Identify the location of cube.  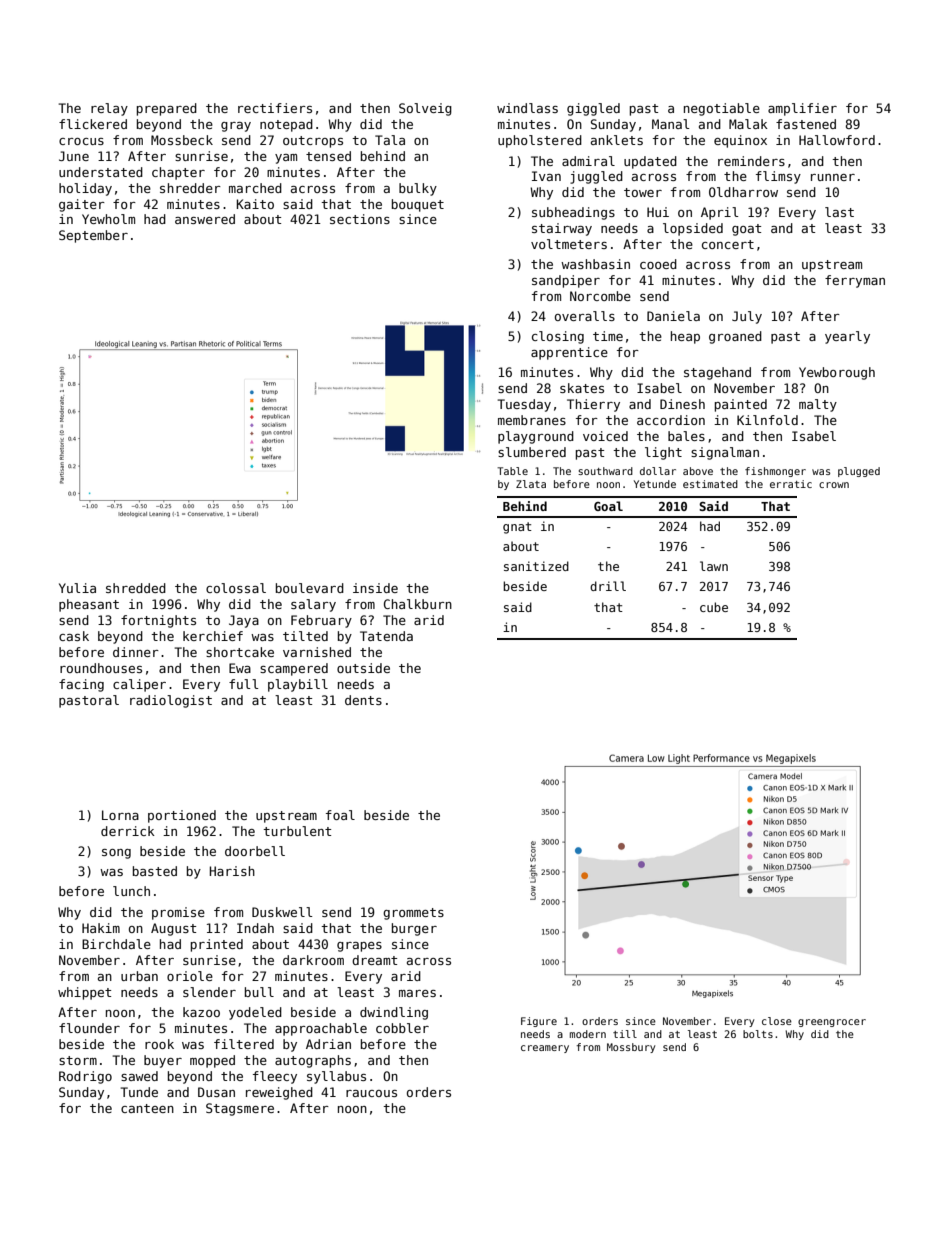
(714, 607).
